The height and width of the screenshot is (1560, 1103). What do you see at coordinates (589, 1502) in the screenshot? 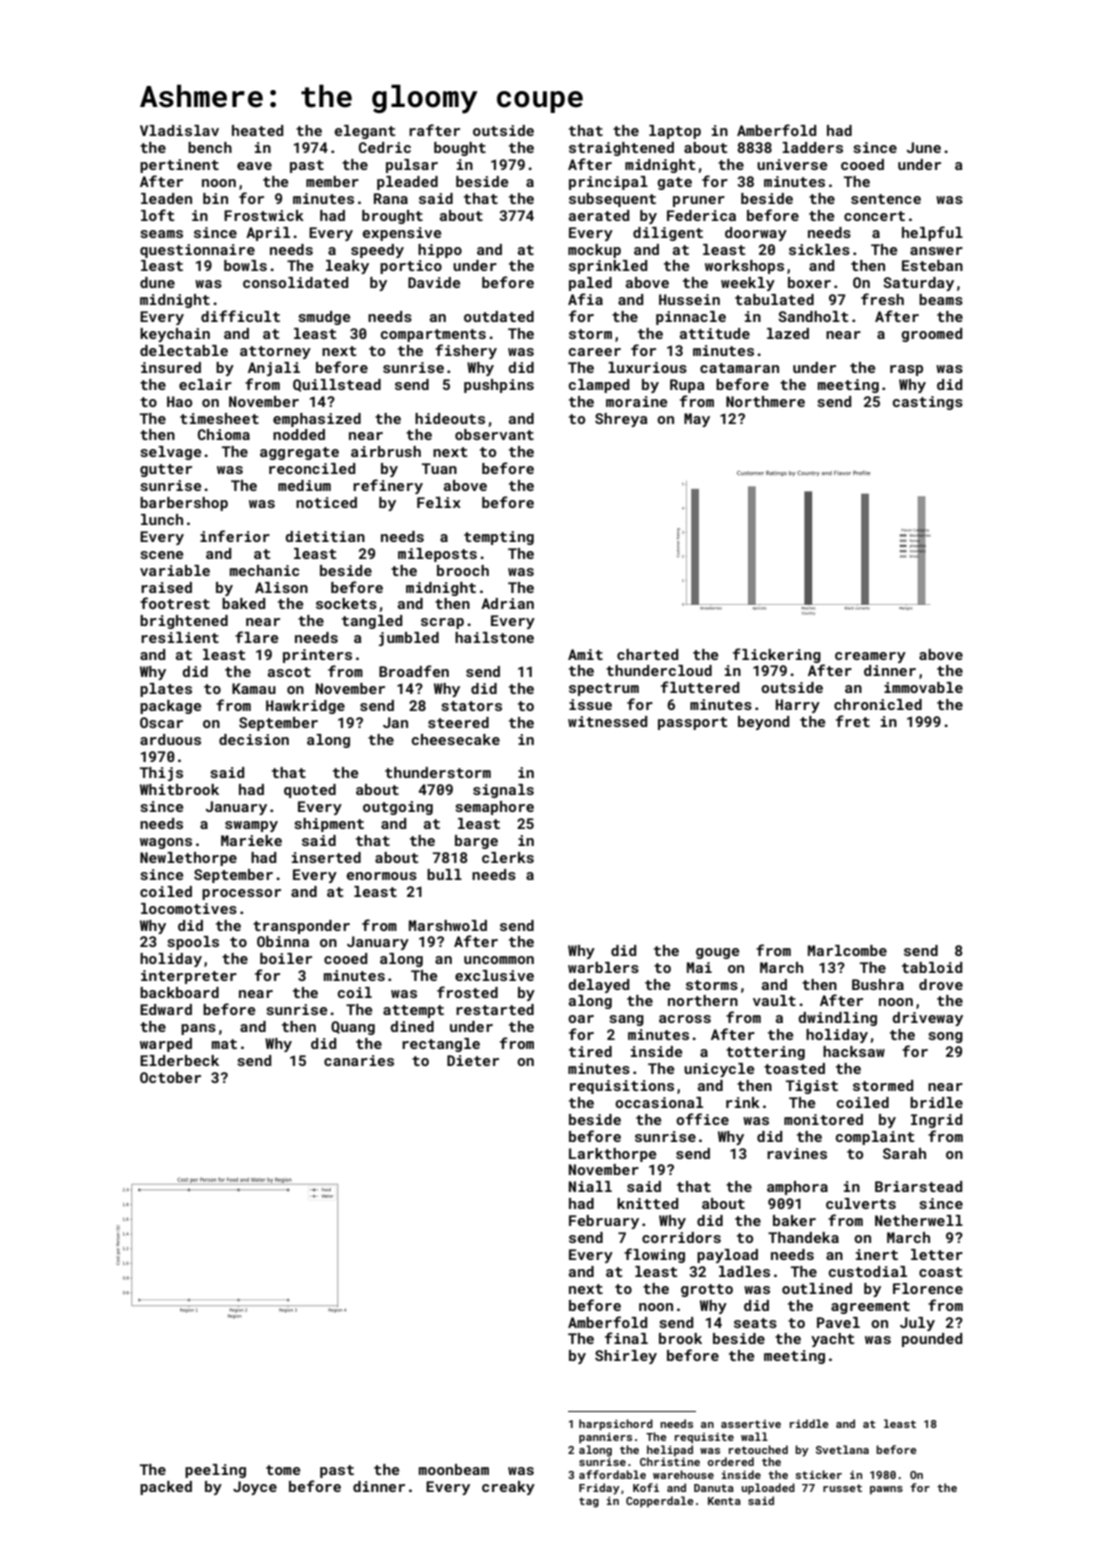
I see `tag` at bounding box center [589, 1502].
